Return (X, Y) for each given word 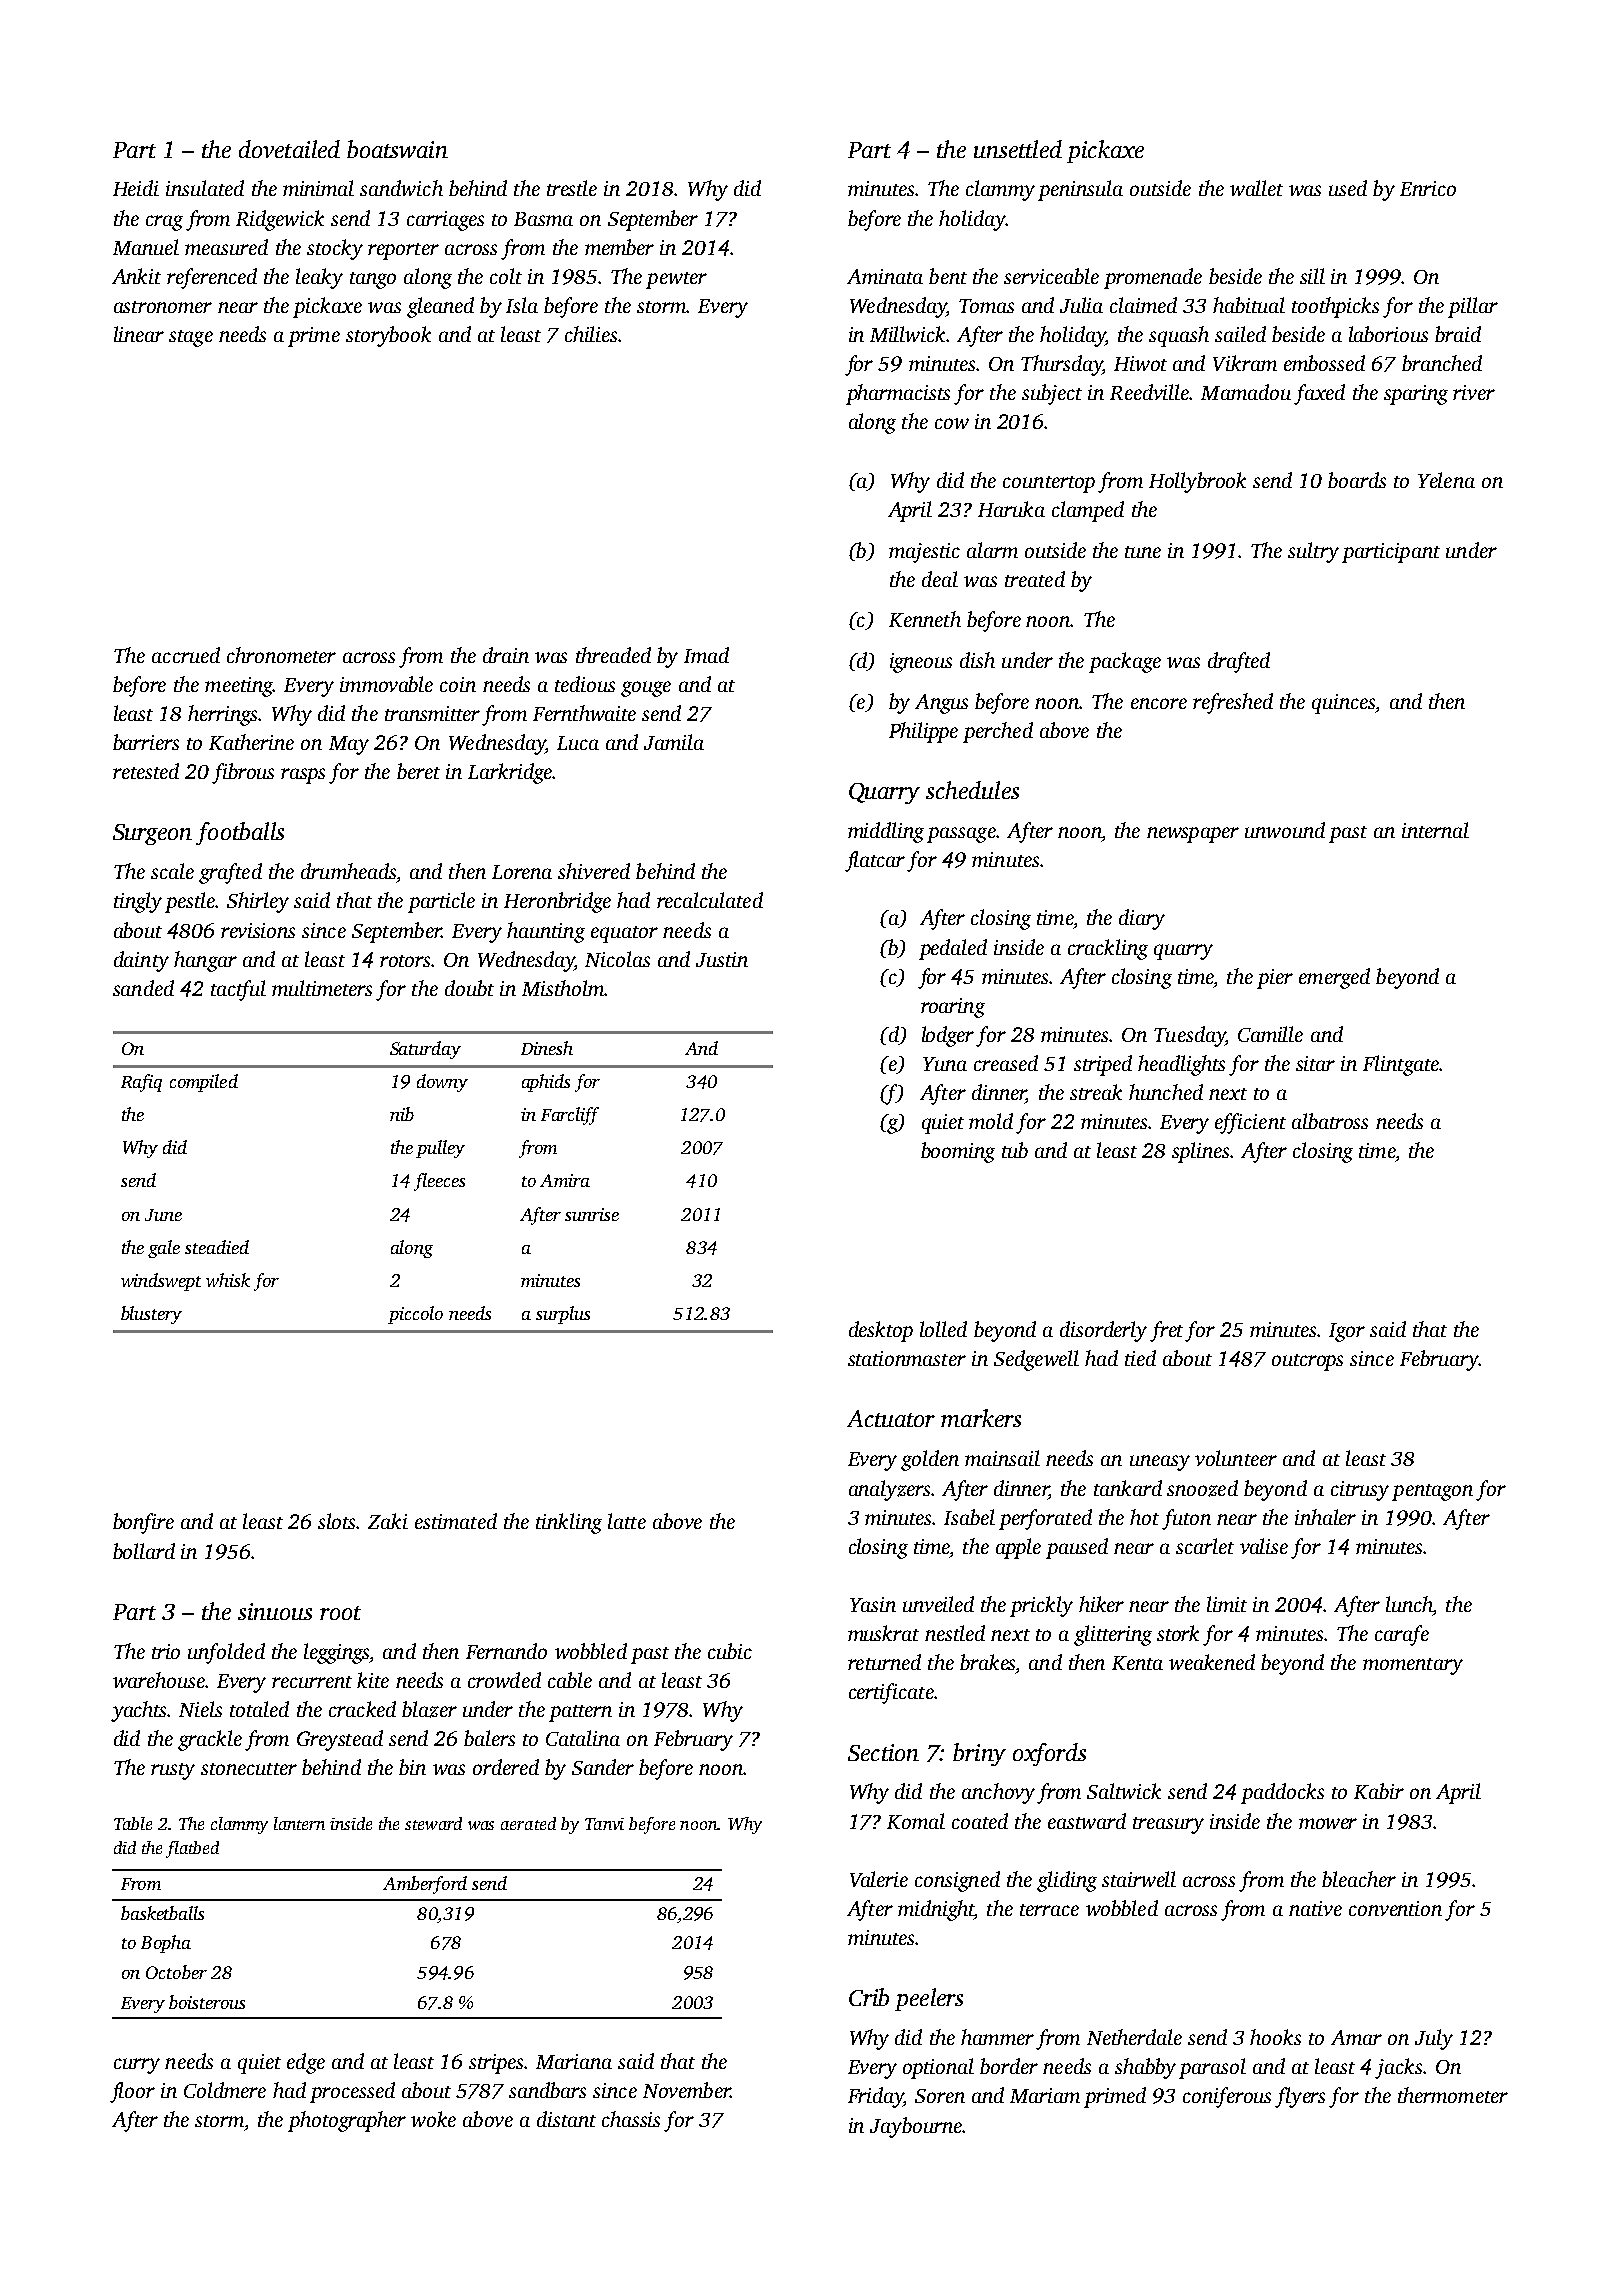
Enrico (1428, 188)
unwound (1285, 830)
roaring (953, 1008)
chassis (631, 2119)
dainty (141, 961)
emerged (1334, 978)
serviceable (1051, 276)
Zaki (388, 1521)
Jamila (674, 742)
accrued (186, 655)
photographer (347, 2121)
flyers (1300, 2097)
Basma (543, 219)
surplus (563, 1315)
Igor (1347, 1332)
